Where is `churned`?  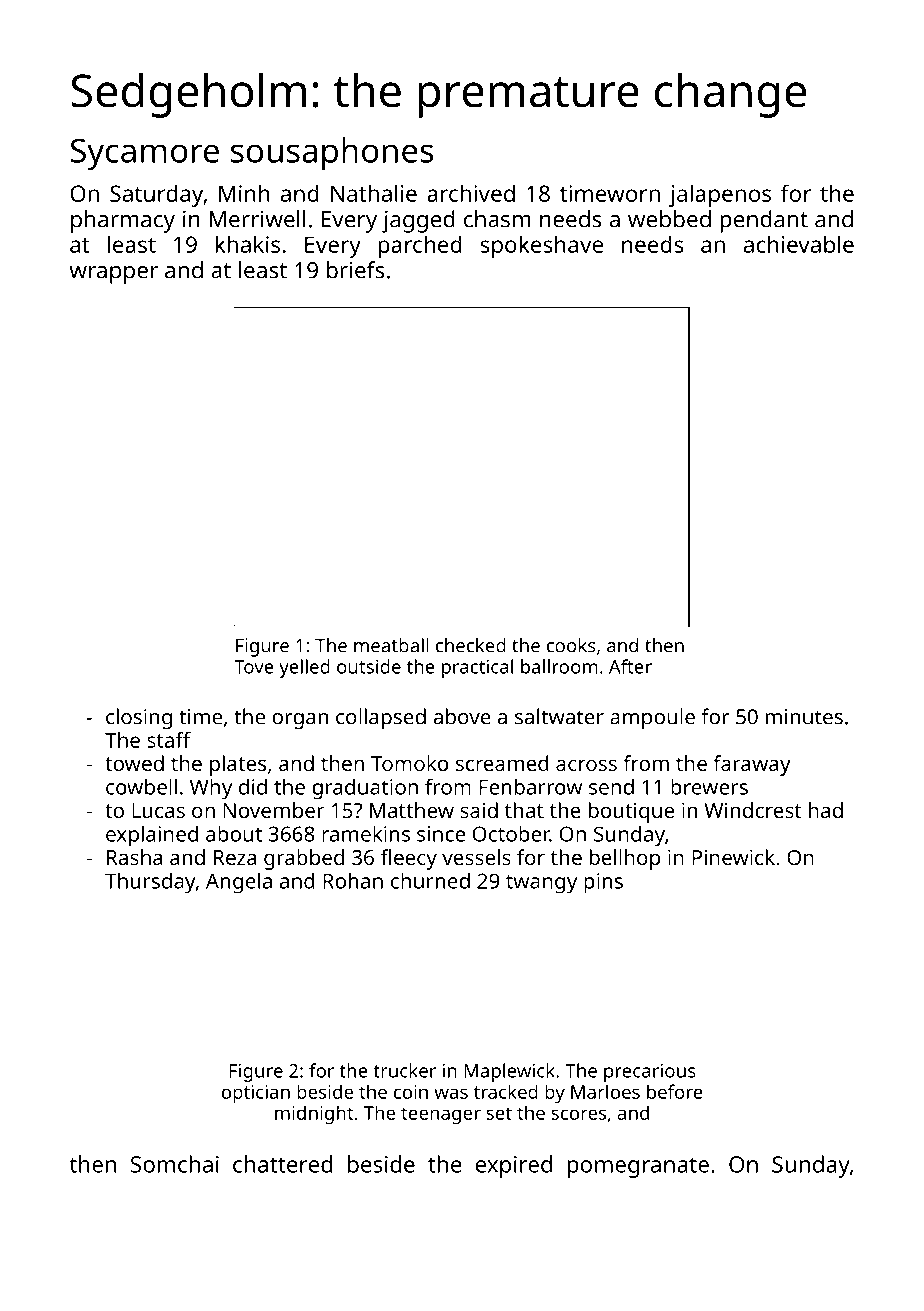
churned is located at coordinates (430, 880).
